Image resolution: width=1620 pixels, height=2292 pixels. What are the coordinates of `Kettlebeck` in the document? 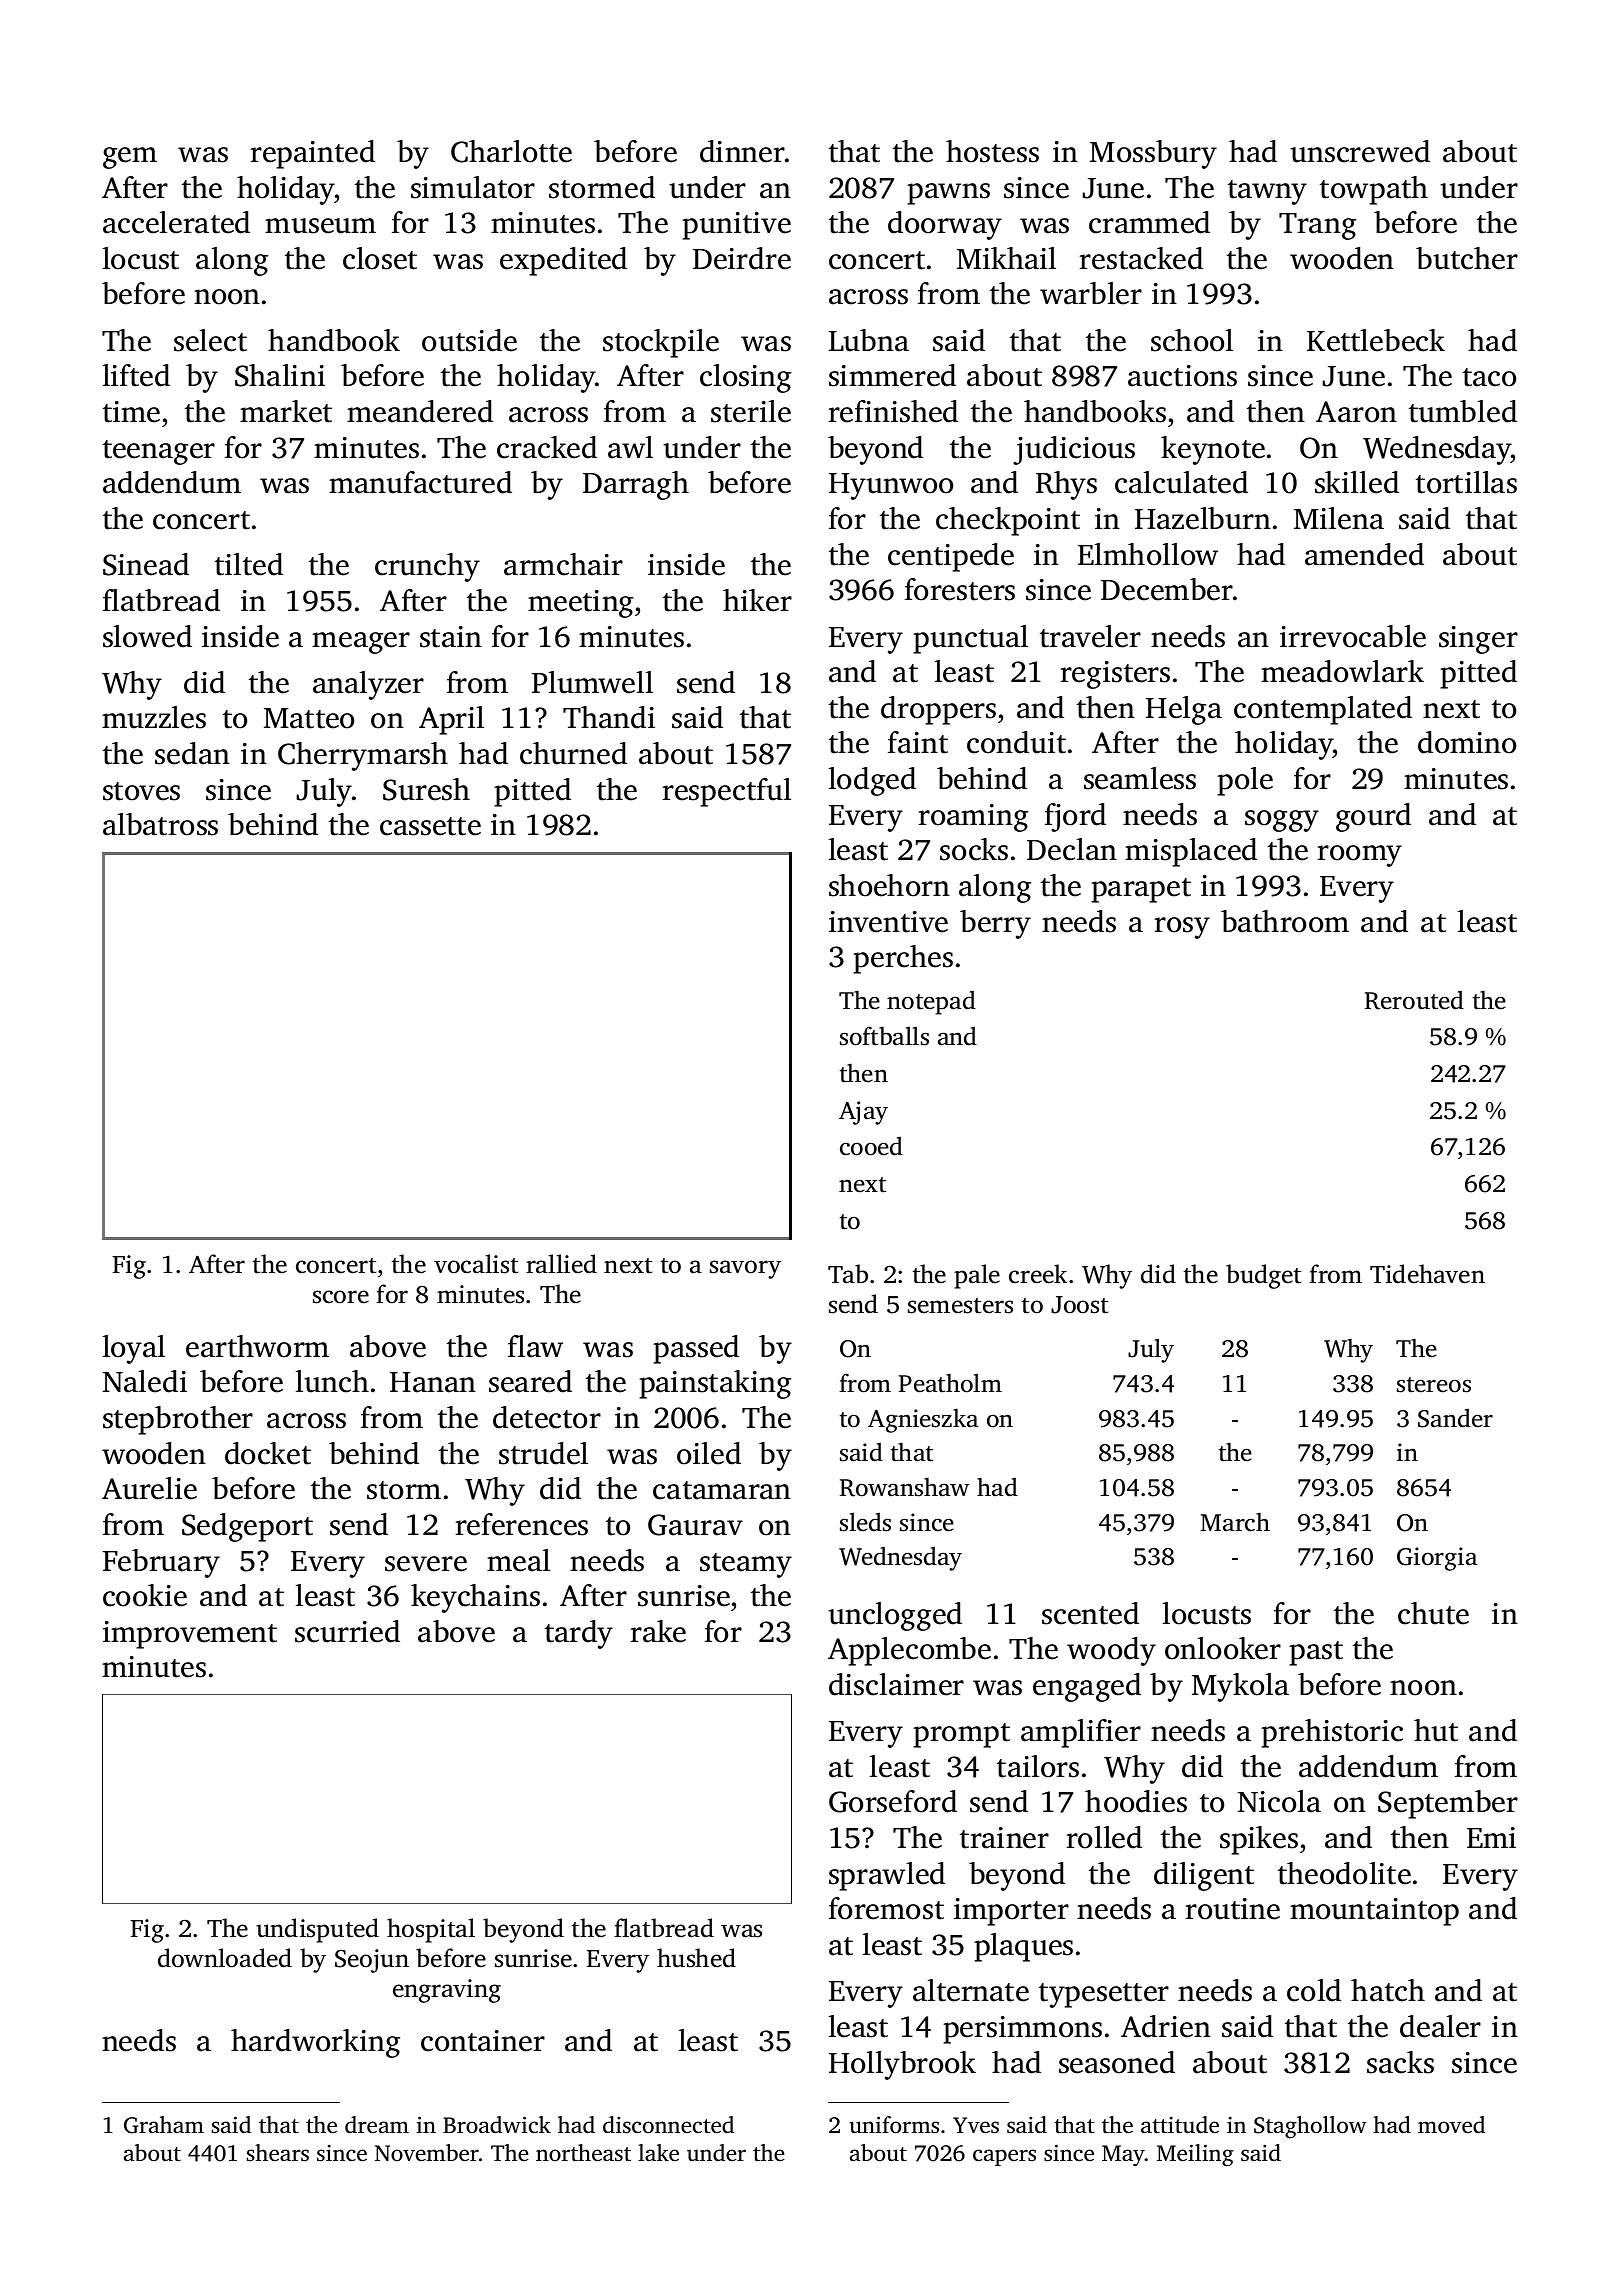 It's located at (1376, 340).
